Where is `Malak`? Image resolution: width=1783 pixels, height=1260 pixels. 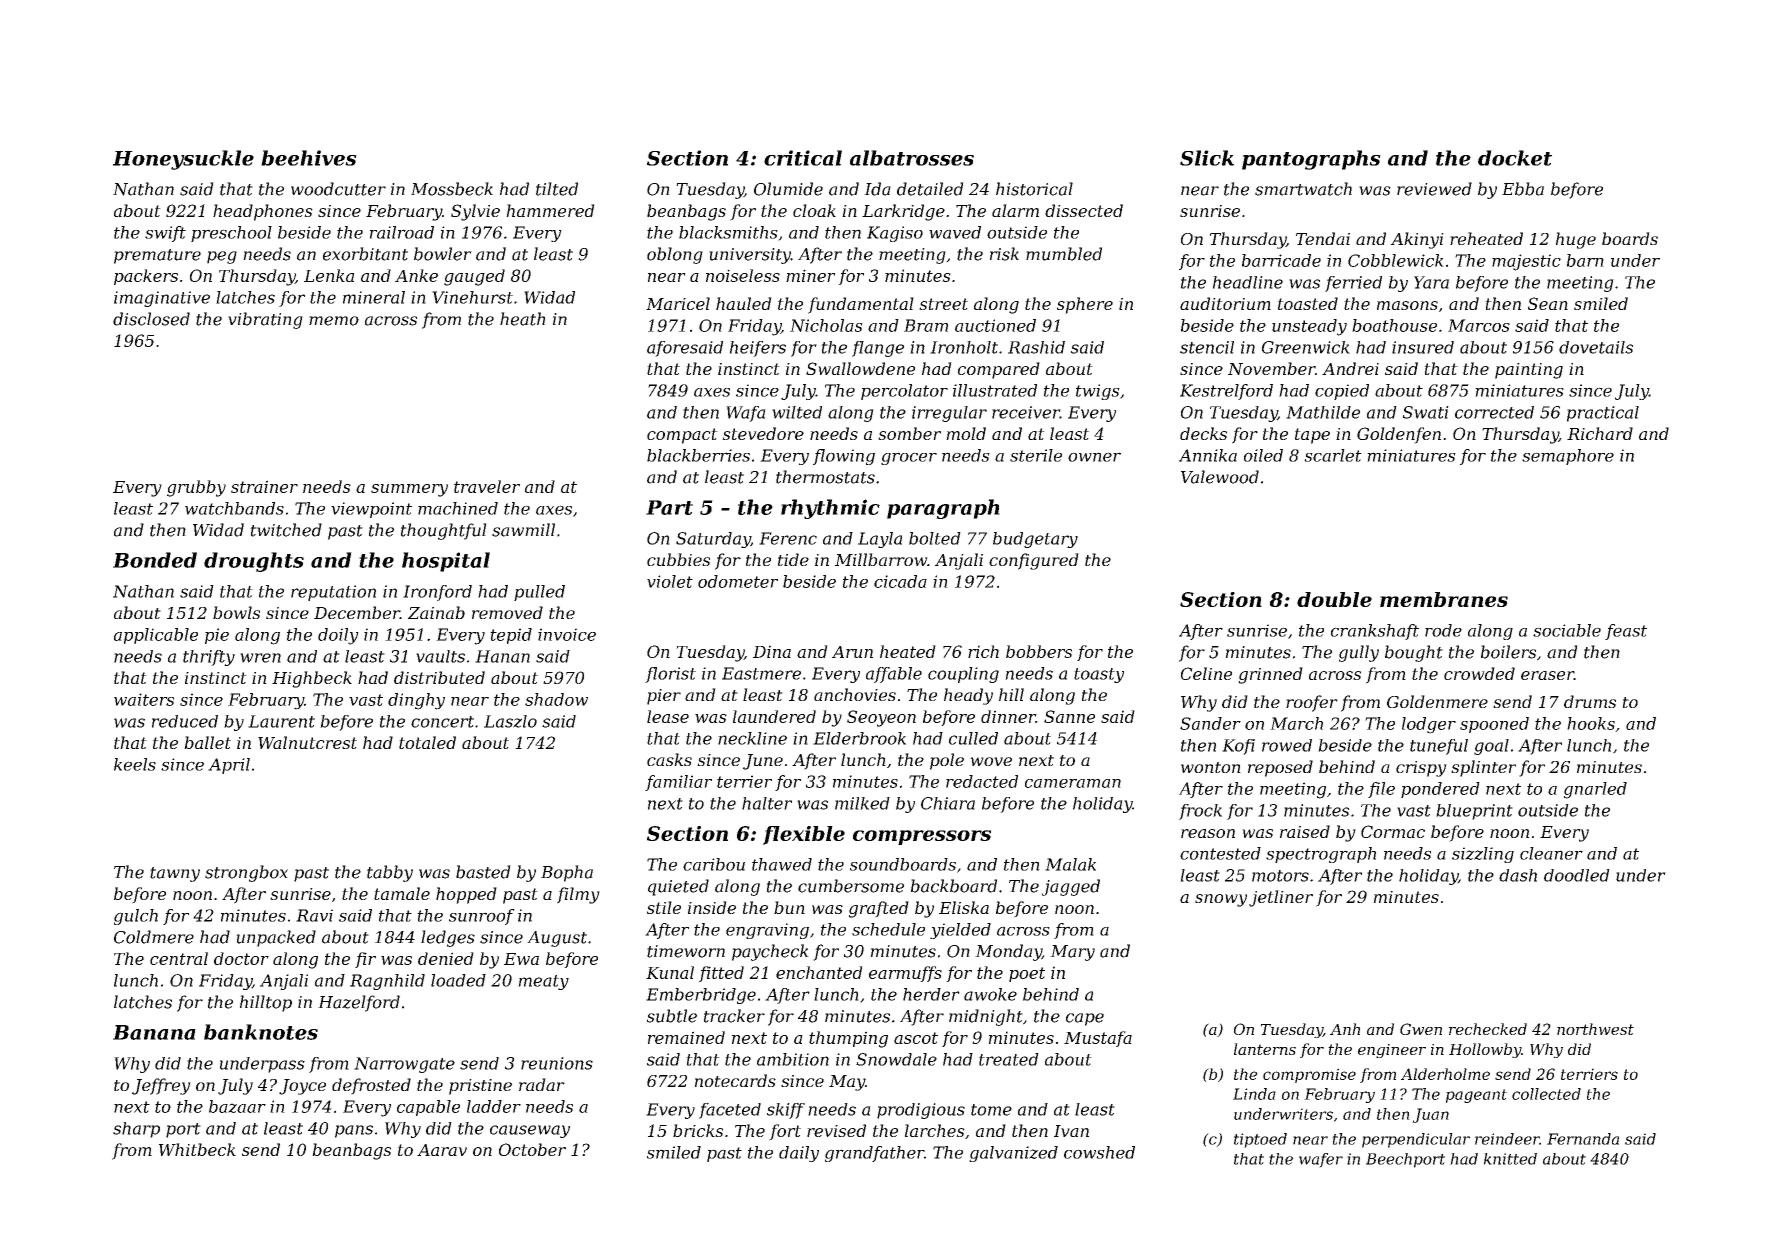
Malak is located at coordinates (1070, 864).
